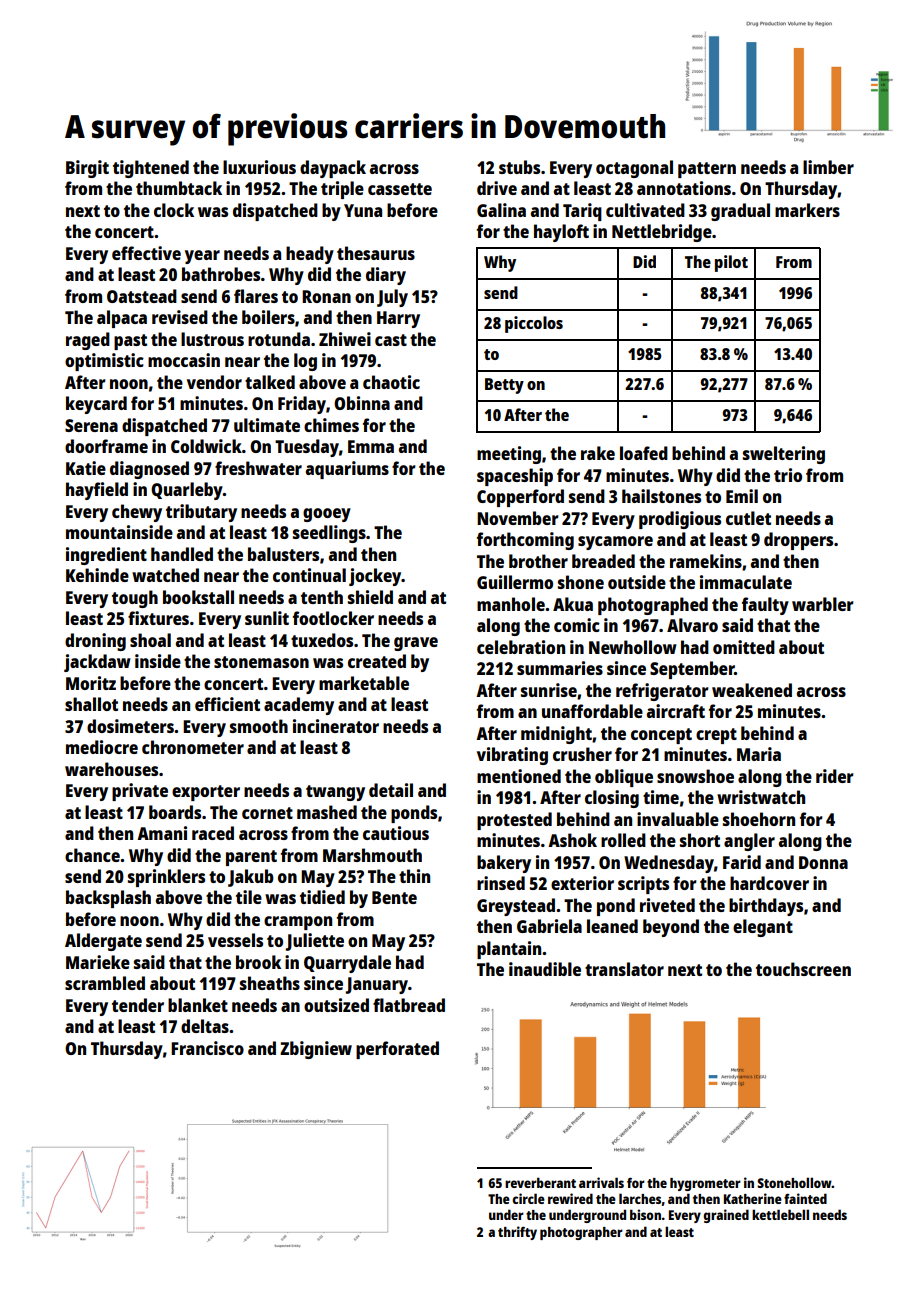  I want to click on warbler, so click(823, 604).
